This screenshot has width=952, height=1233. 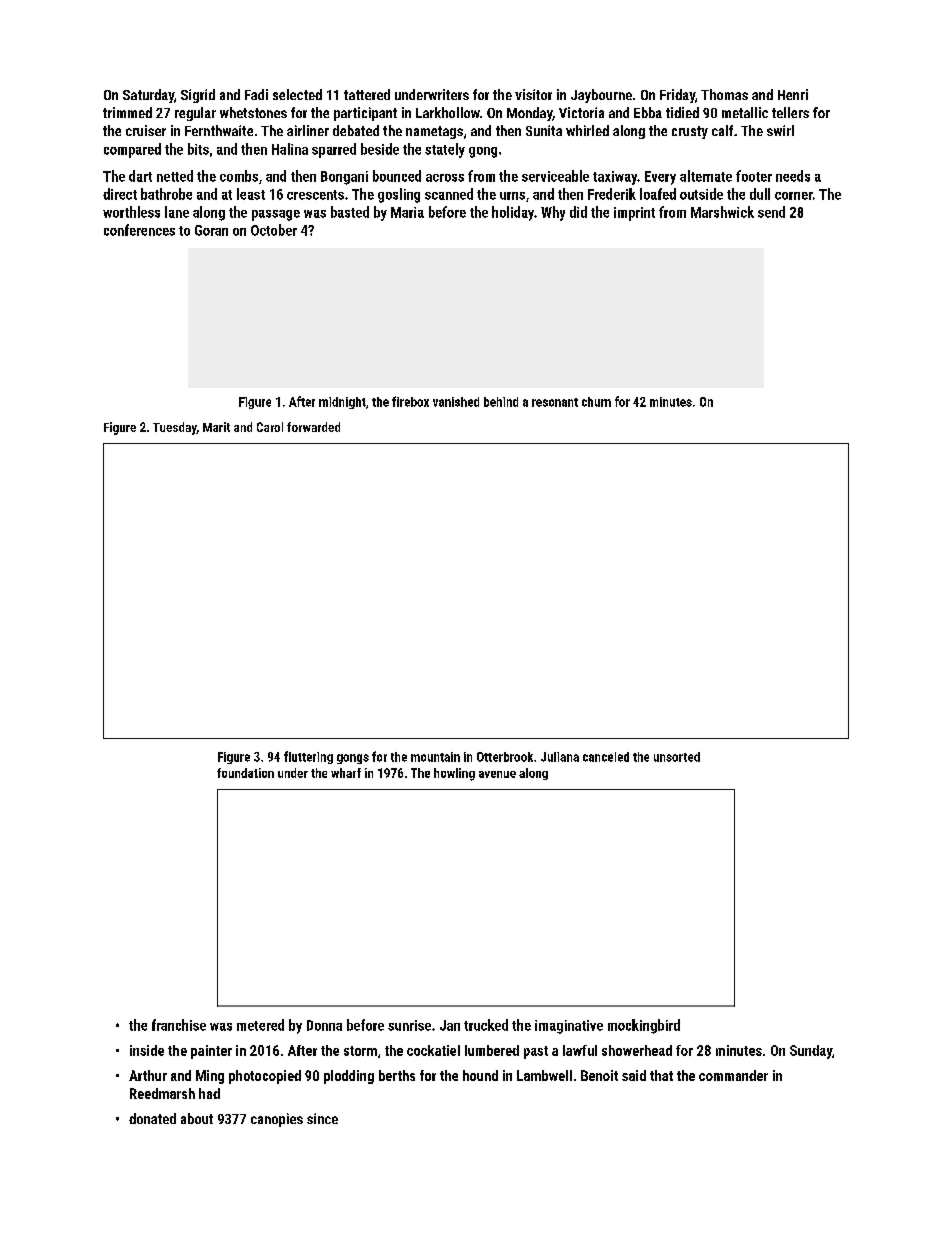 What do you see at coordinates (360, 1051) in the screenshot?
I see `storm` at bounding box center [360, 1051].
